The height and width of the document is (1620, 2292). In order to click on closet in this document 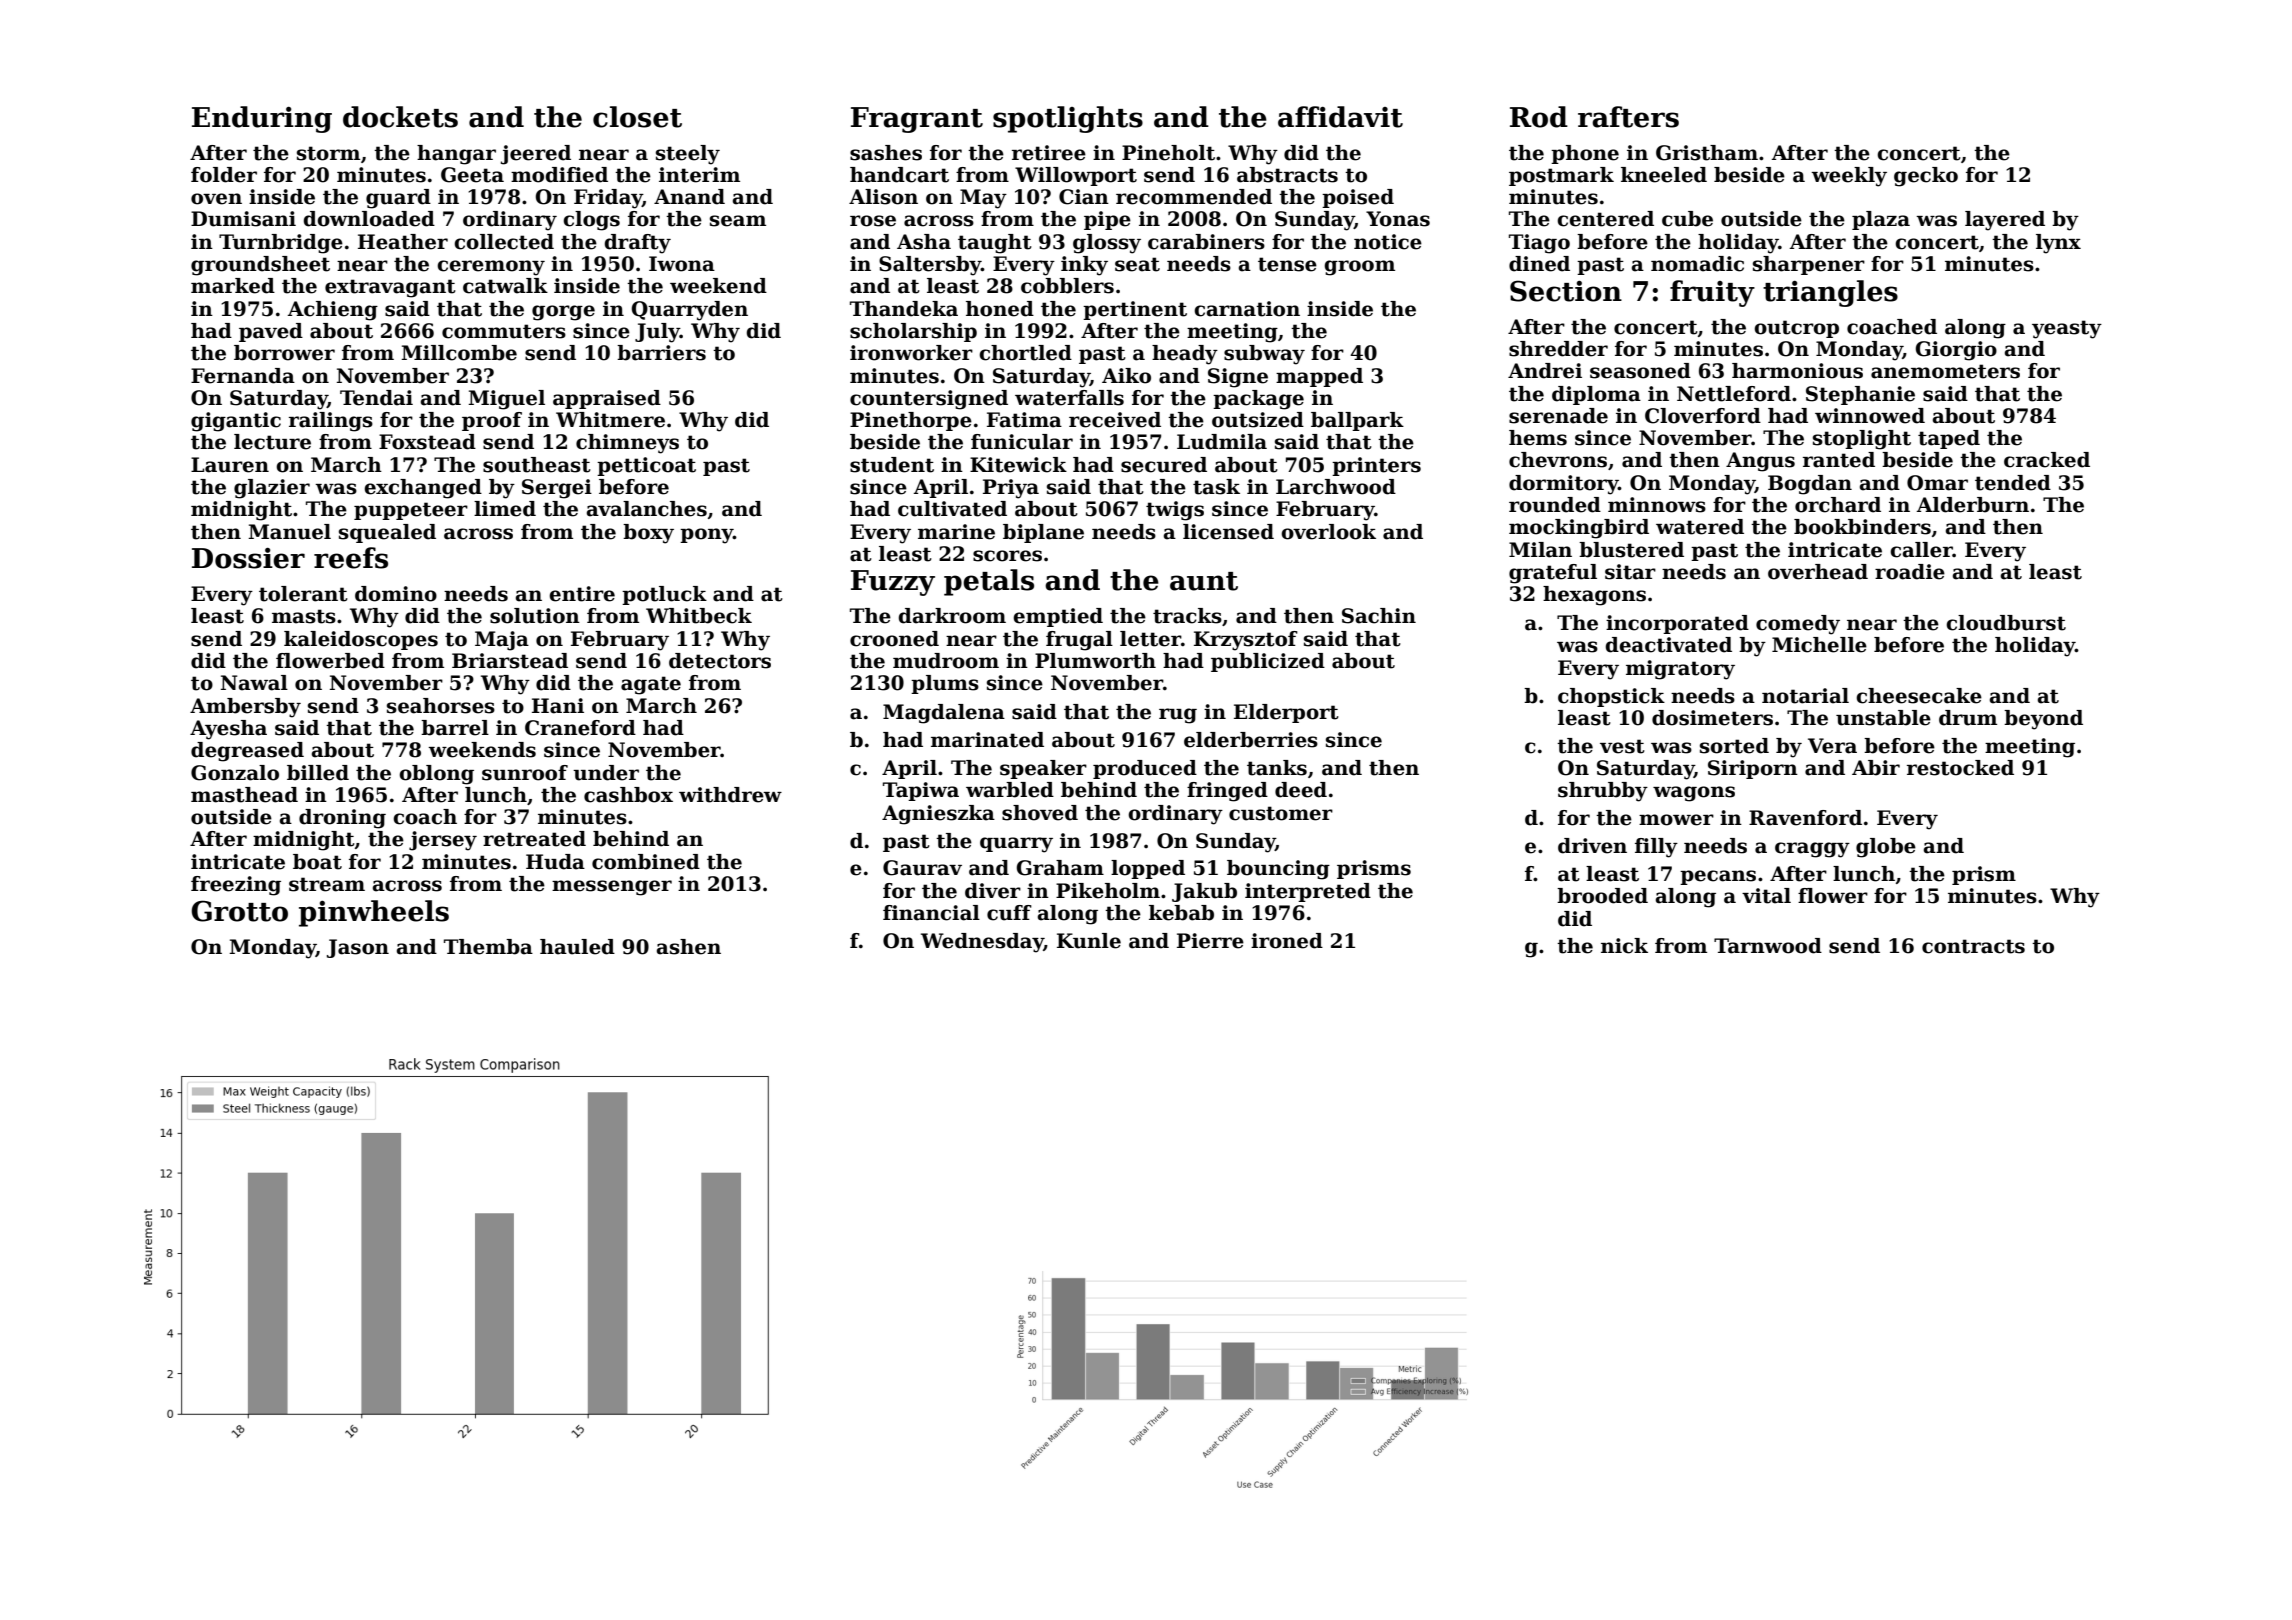, I will do `click(637, 117)`.
